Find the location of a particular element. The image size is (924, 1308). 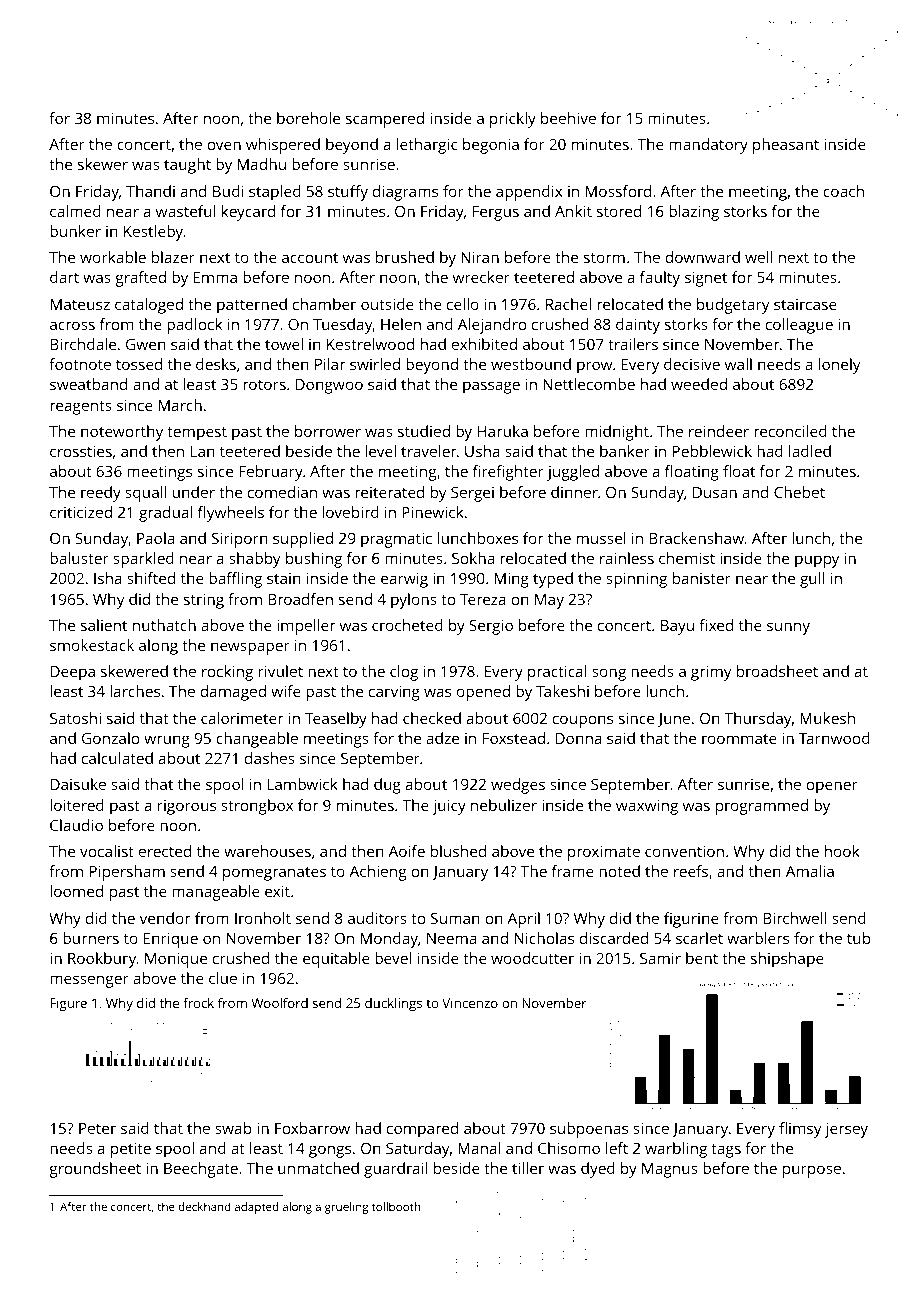

Chebet is located at coordinates (799, 492).
